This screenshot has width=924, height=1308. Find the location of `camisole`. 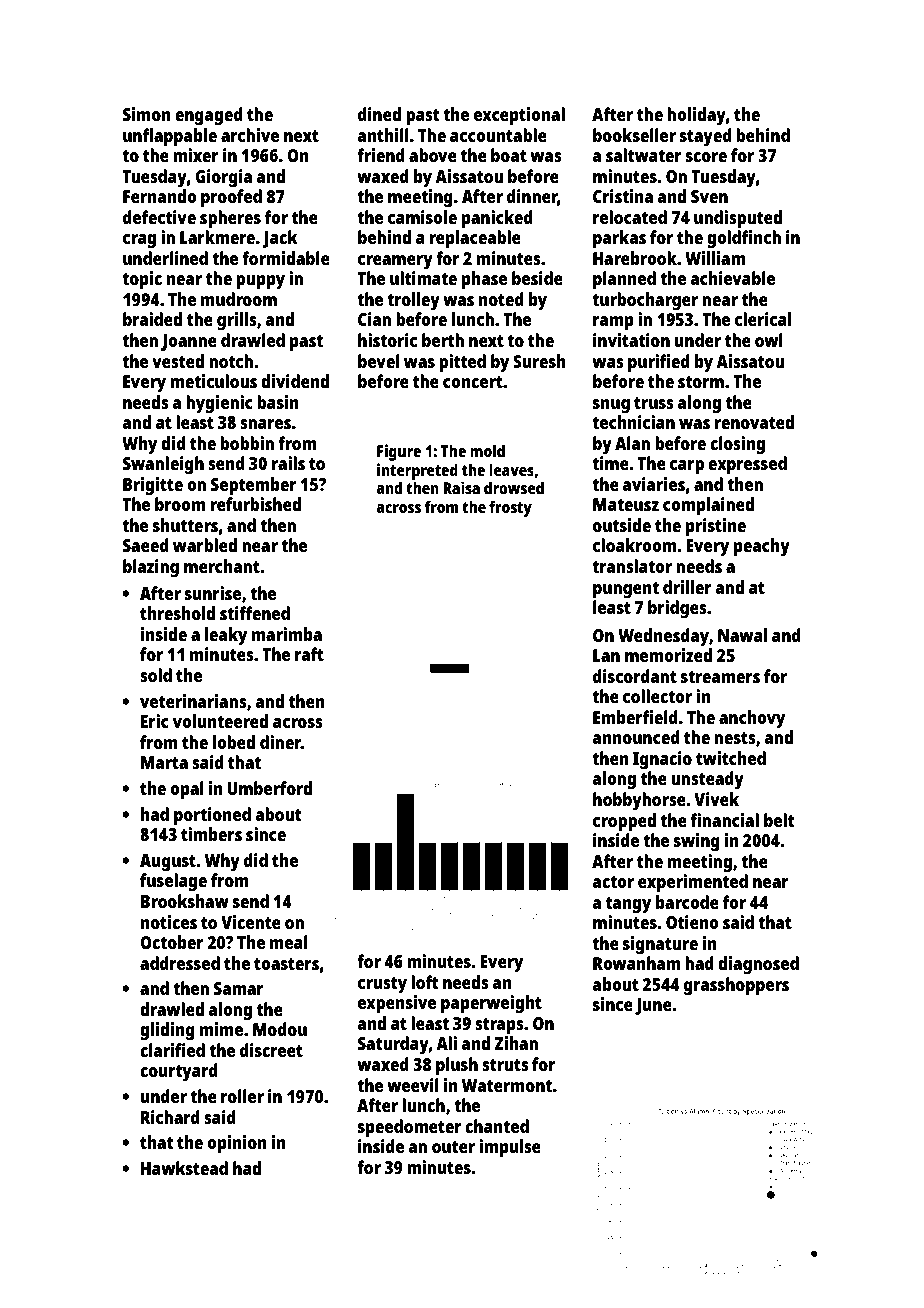

camisole is located at coordinates (422, 217).
